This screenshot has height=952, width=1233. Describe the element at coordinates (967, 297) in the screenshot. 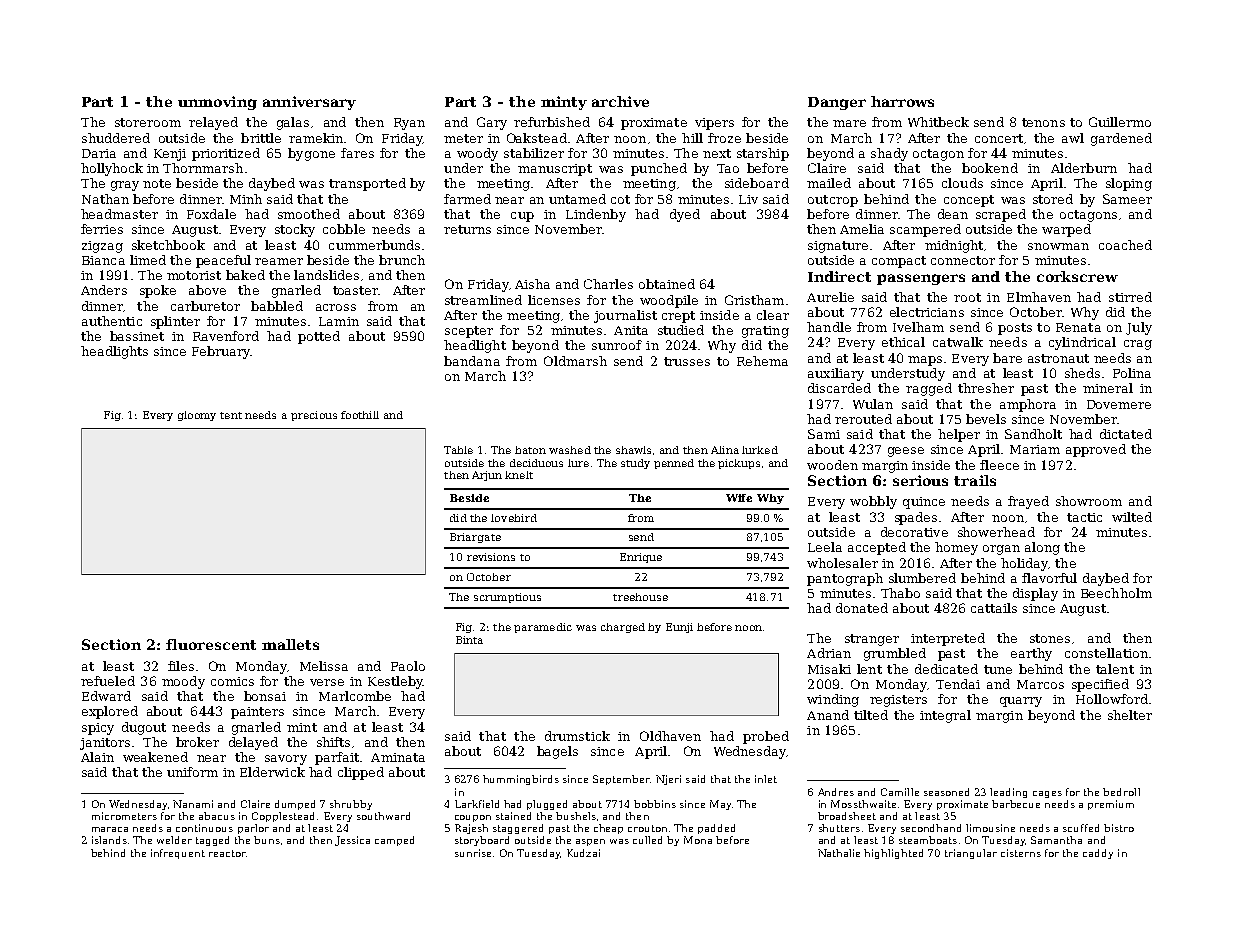

I see `root` at that location.
